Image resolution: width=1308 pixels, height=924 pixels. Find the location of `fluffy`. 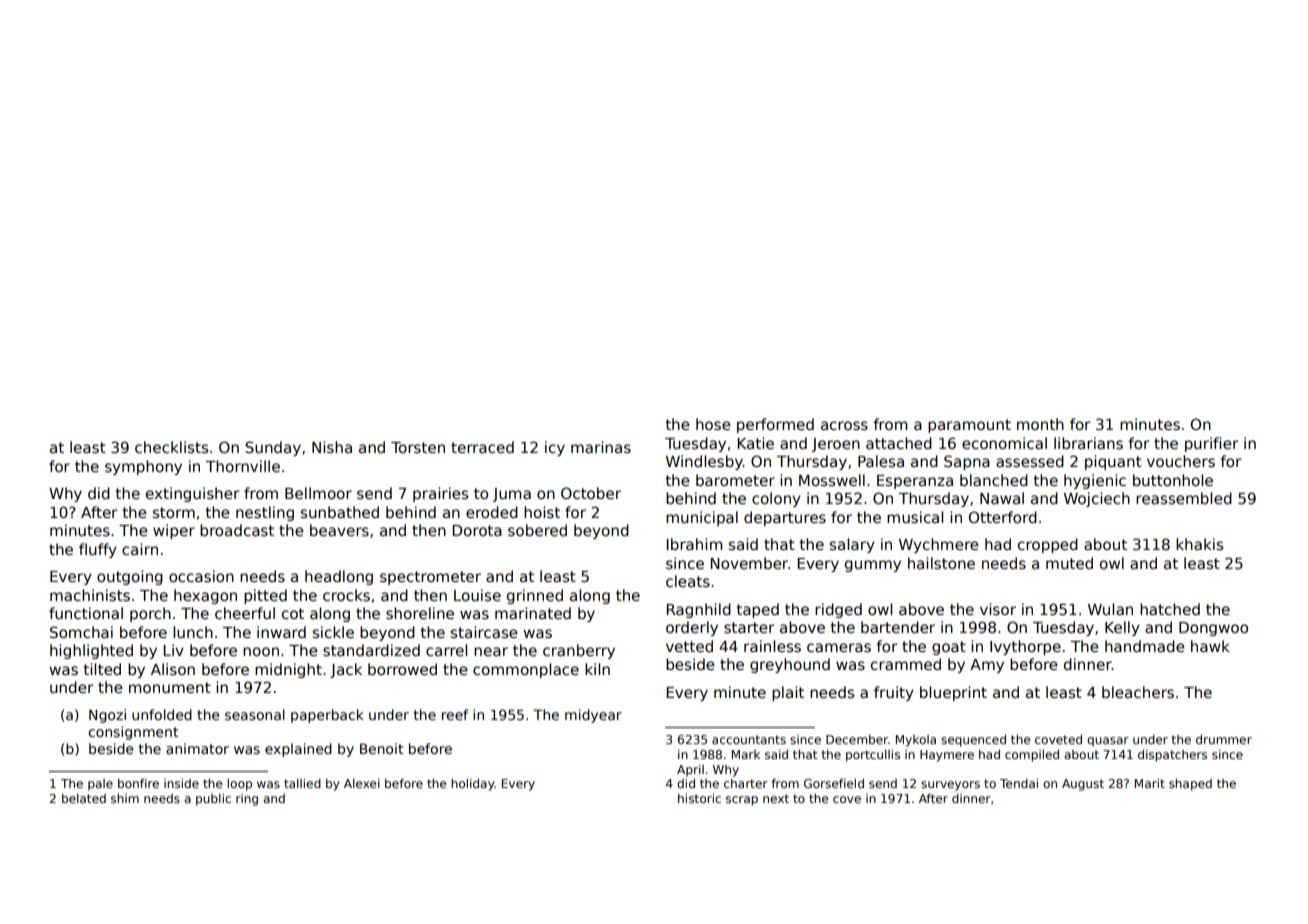

fluffy is located at coordinates (98, 550).
